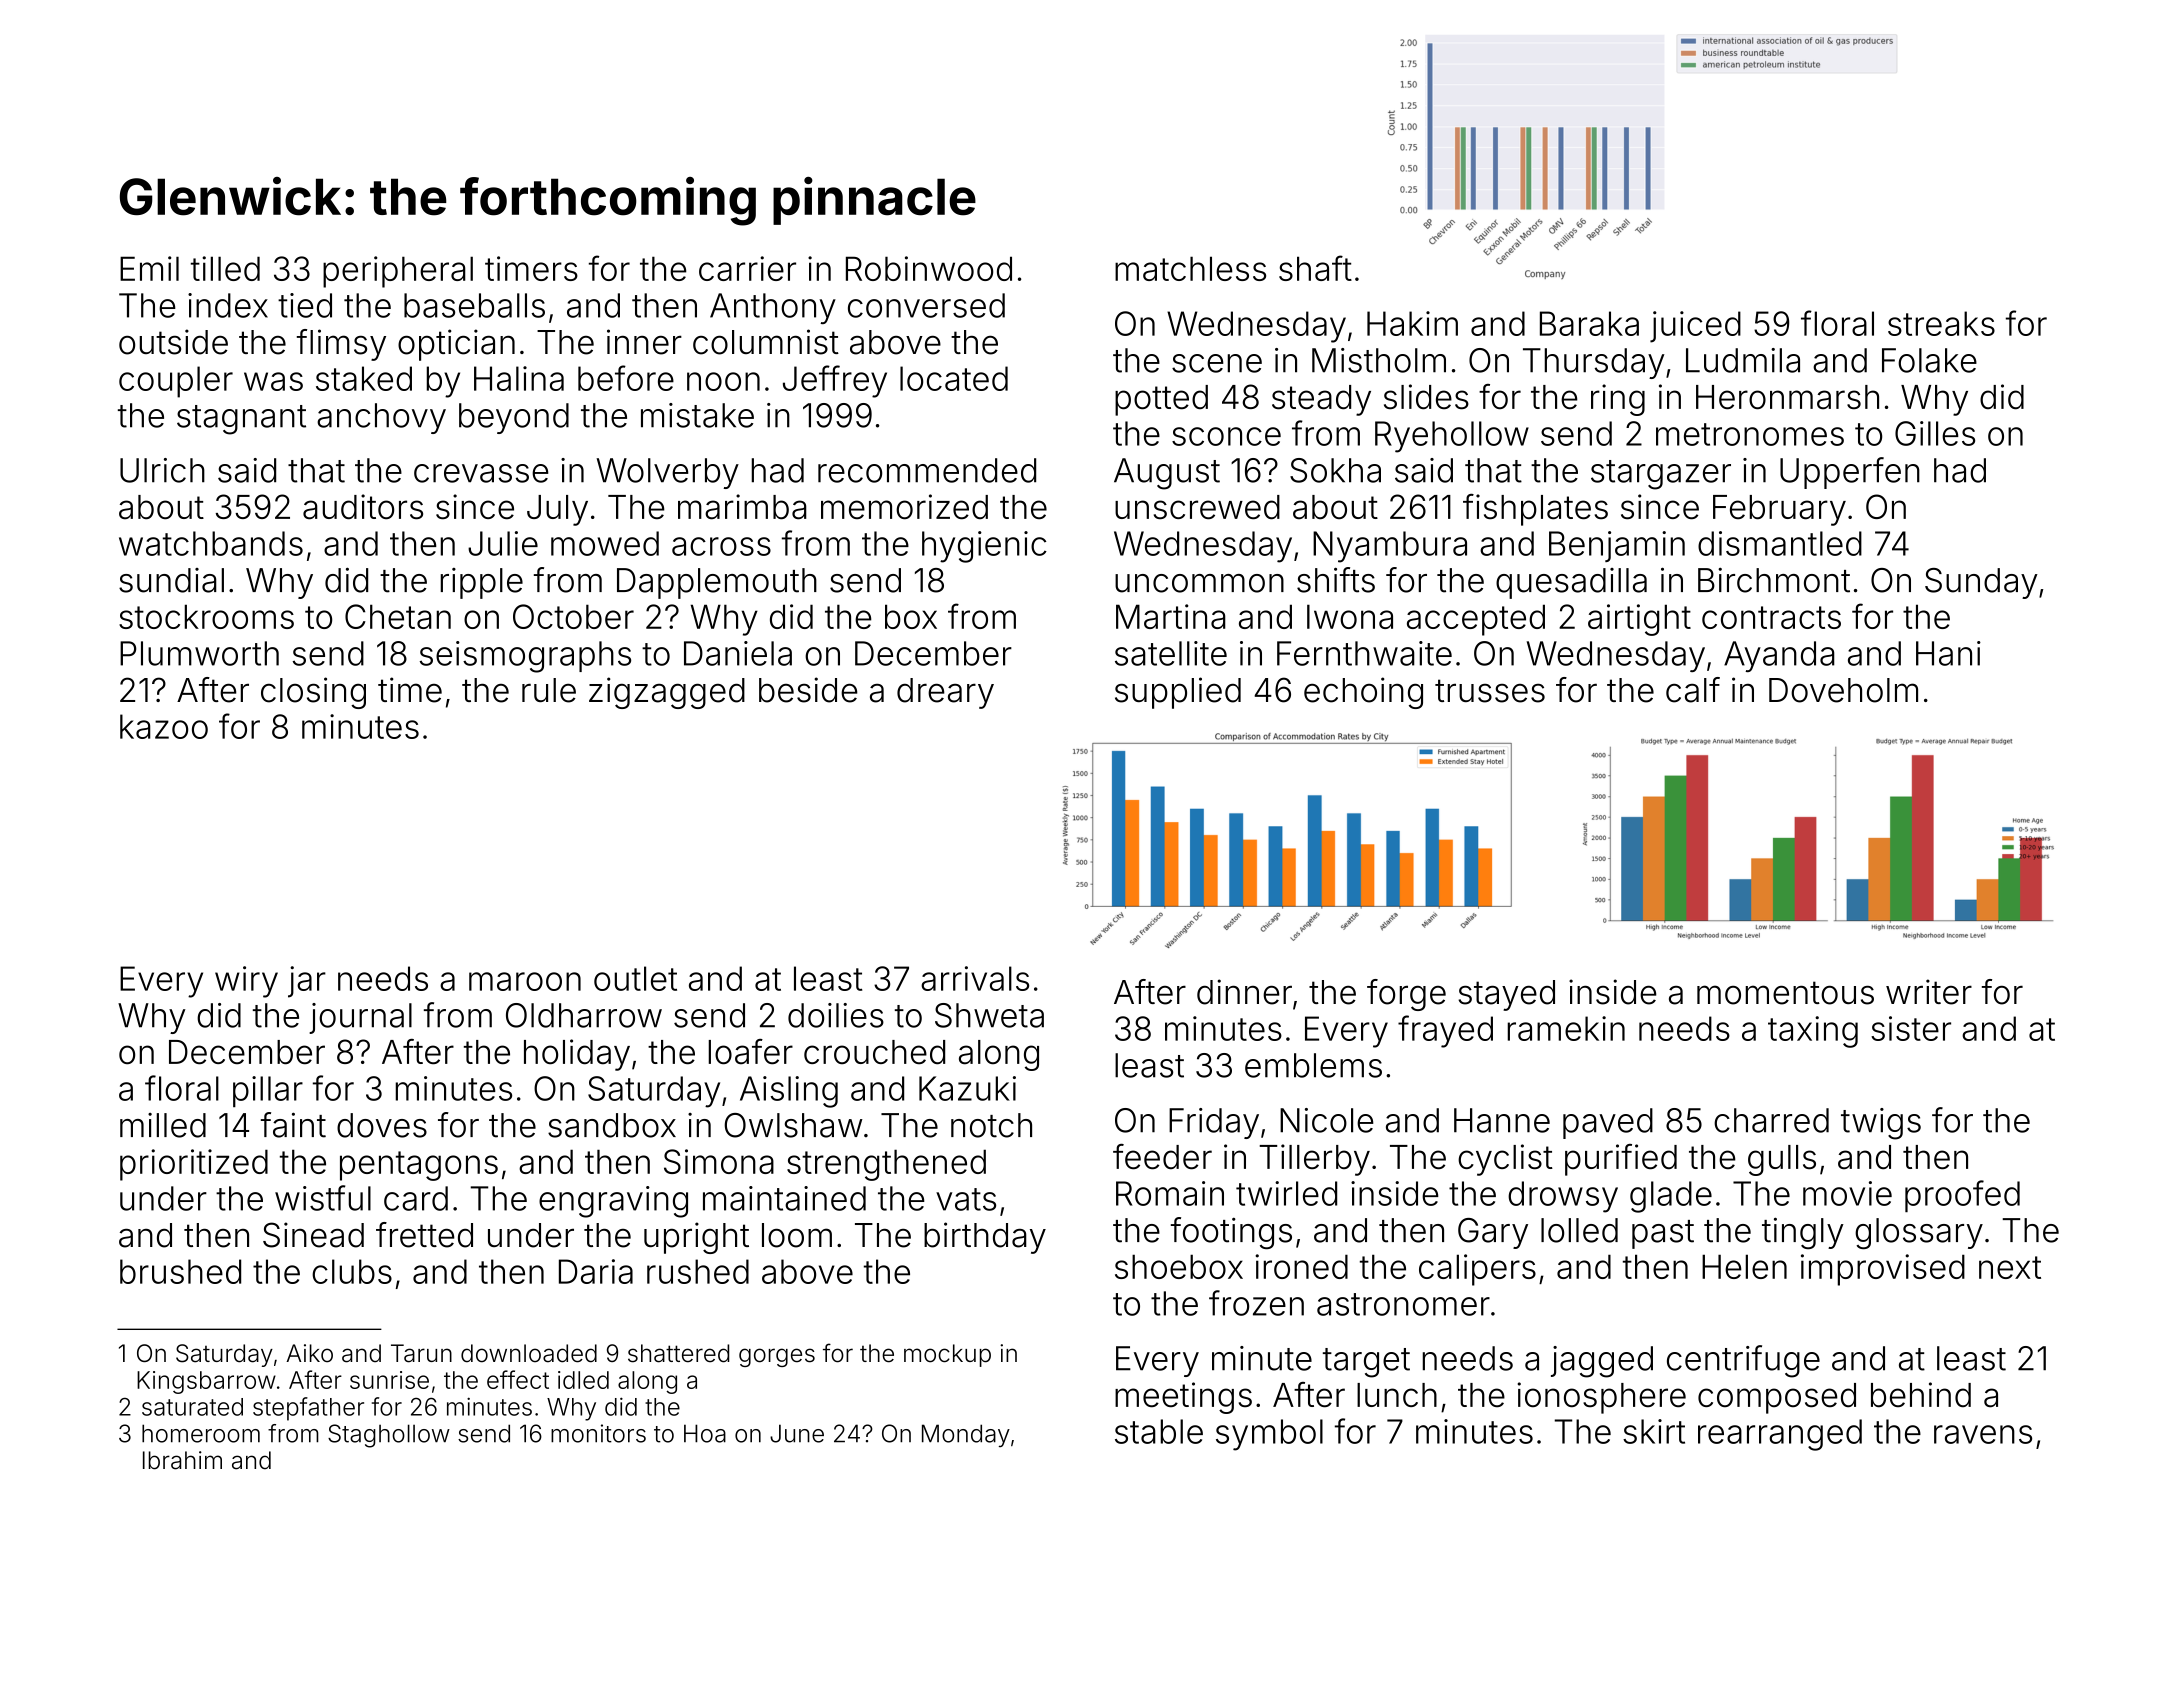 This screenshot has width=2178, height=1683. I want to click on peripheral, so click(398, 272).
